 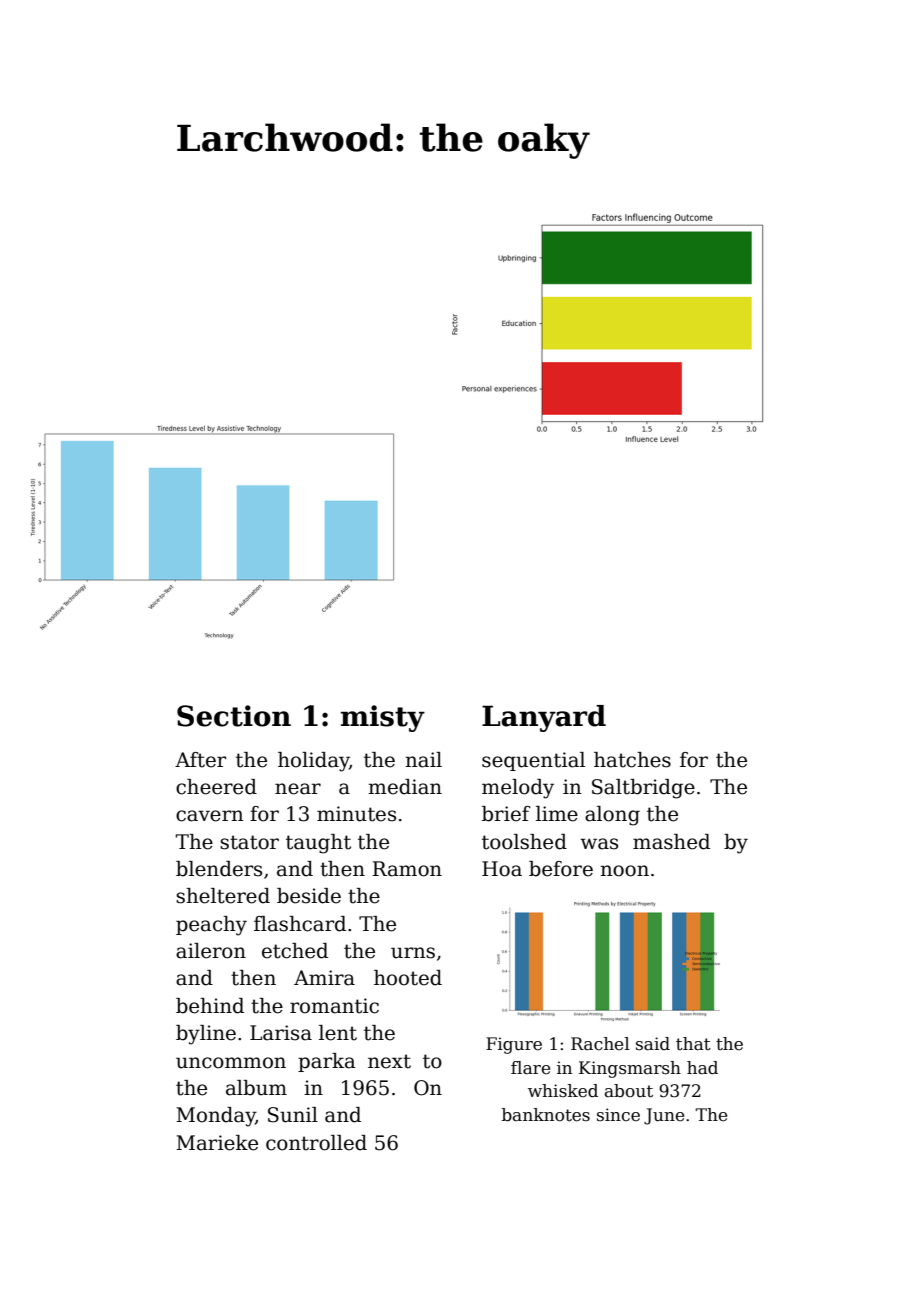 I want to click on Lanyard, so click(x=544, y=718).
